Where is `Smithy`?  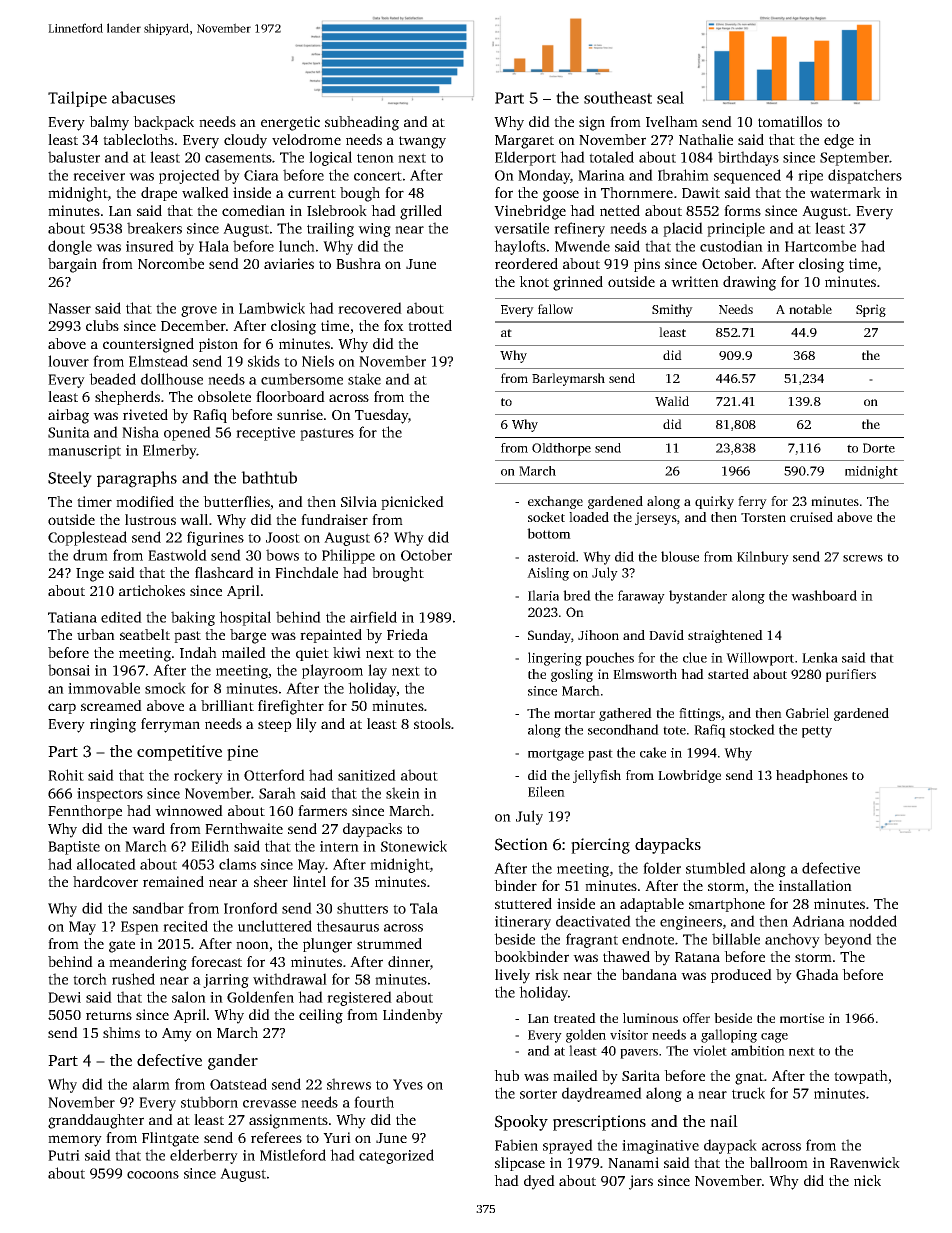
Smithy is located at coordinates (672, 310).
